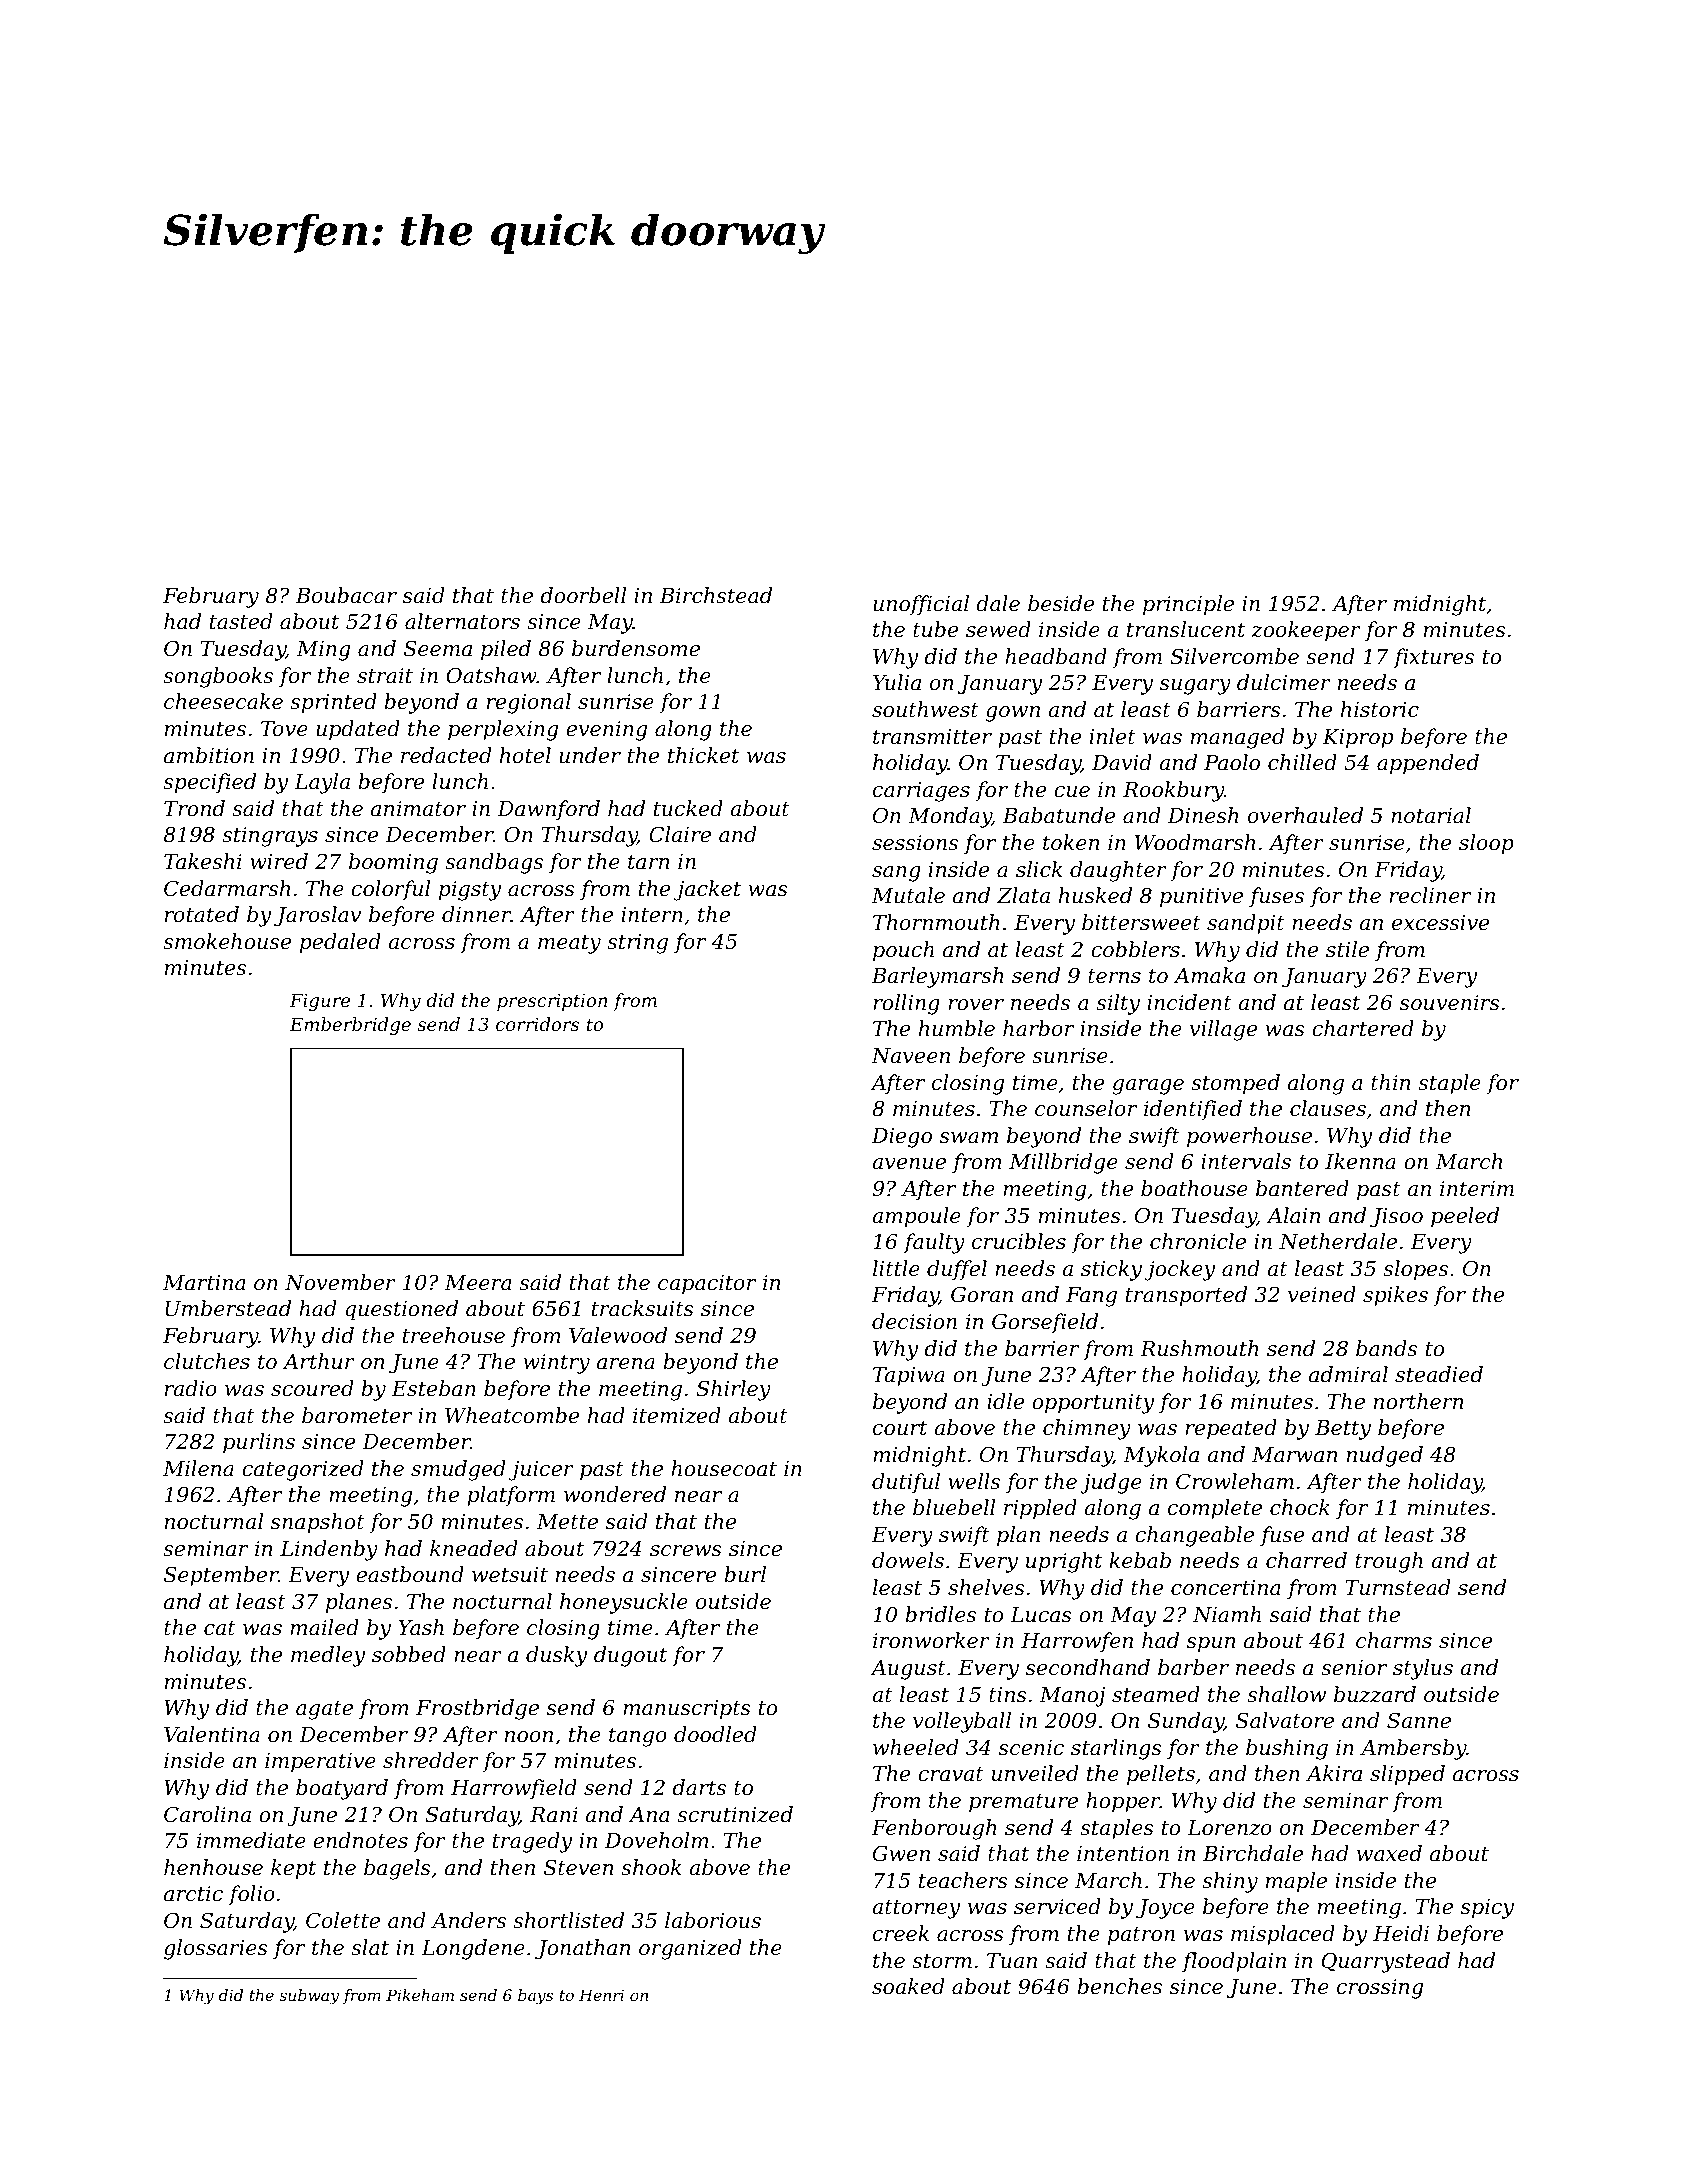 The image size is (1683, 2178). What do you see at coordinates (1019, 1241) in the screenshot?
I see `crucibles` at bounding box center [1019, 1241].
